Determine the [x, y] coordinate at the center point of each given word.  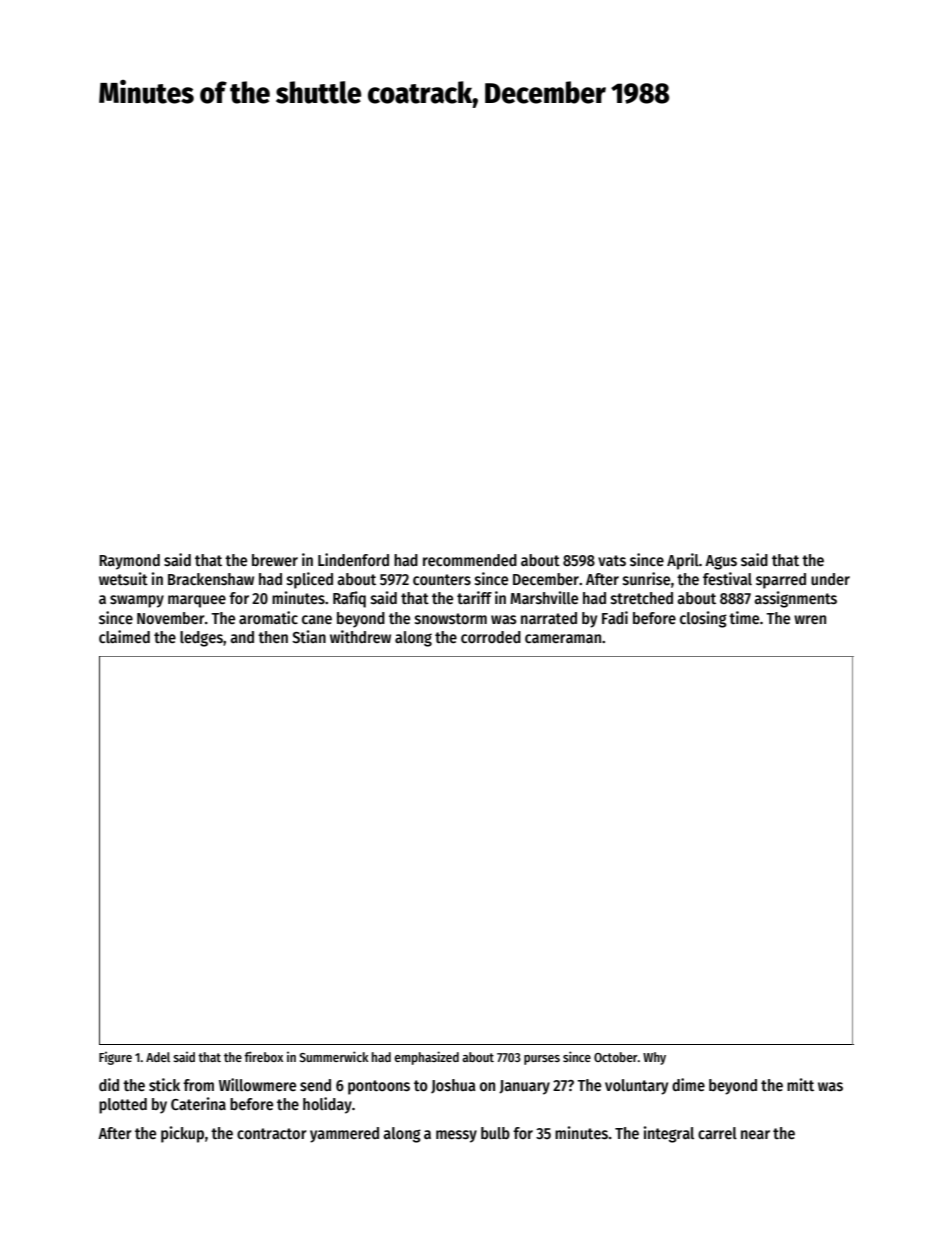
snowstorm [451, 619]
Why [654, 1058]
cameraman [563, 638]
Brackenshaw [211, 579]
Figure [115, 1058]
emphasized [426, 1058]
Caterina [198, 1103]
